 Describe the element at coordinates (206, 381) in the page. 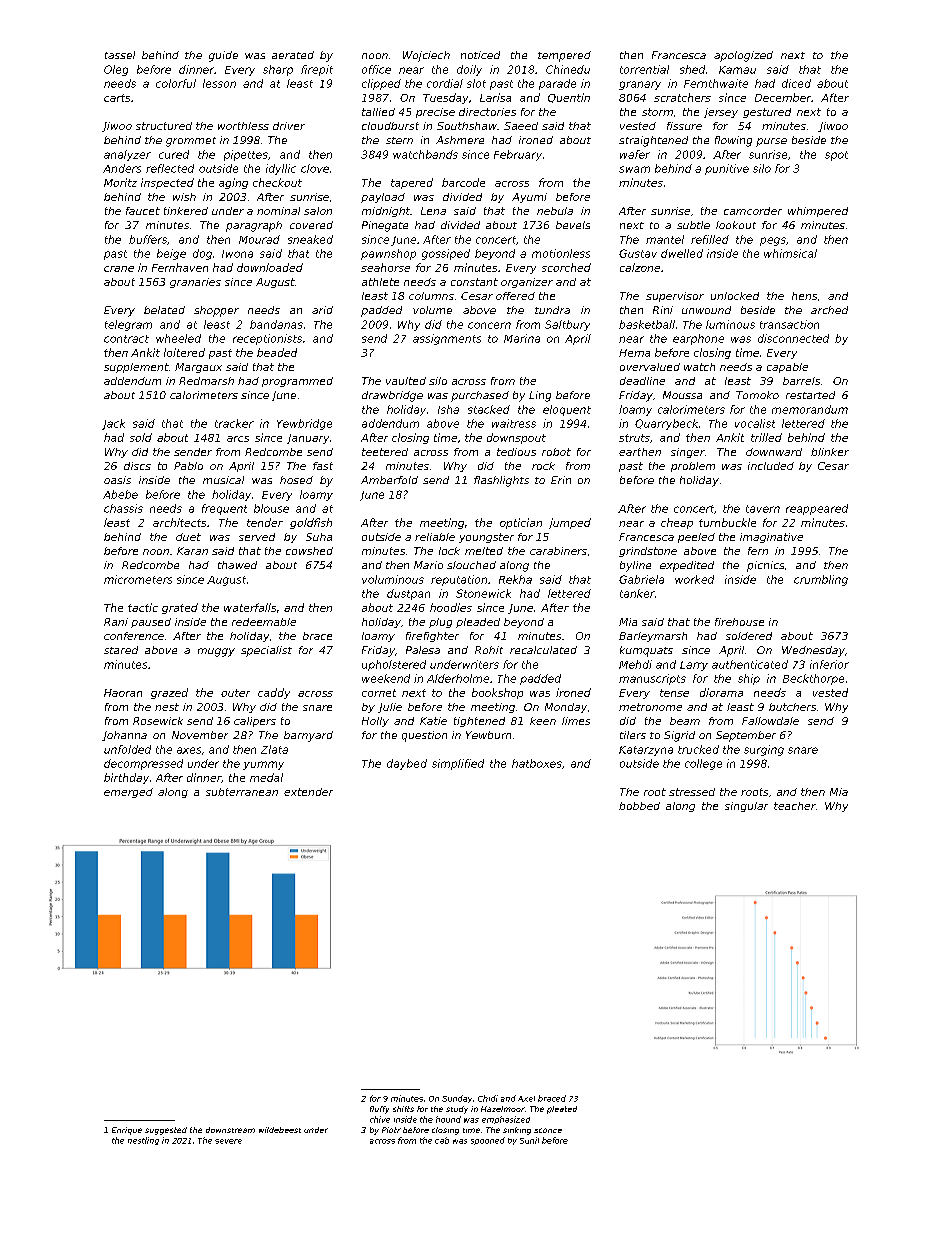

I see `Redmarsh` at that location.
